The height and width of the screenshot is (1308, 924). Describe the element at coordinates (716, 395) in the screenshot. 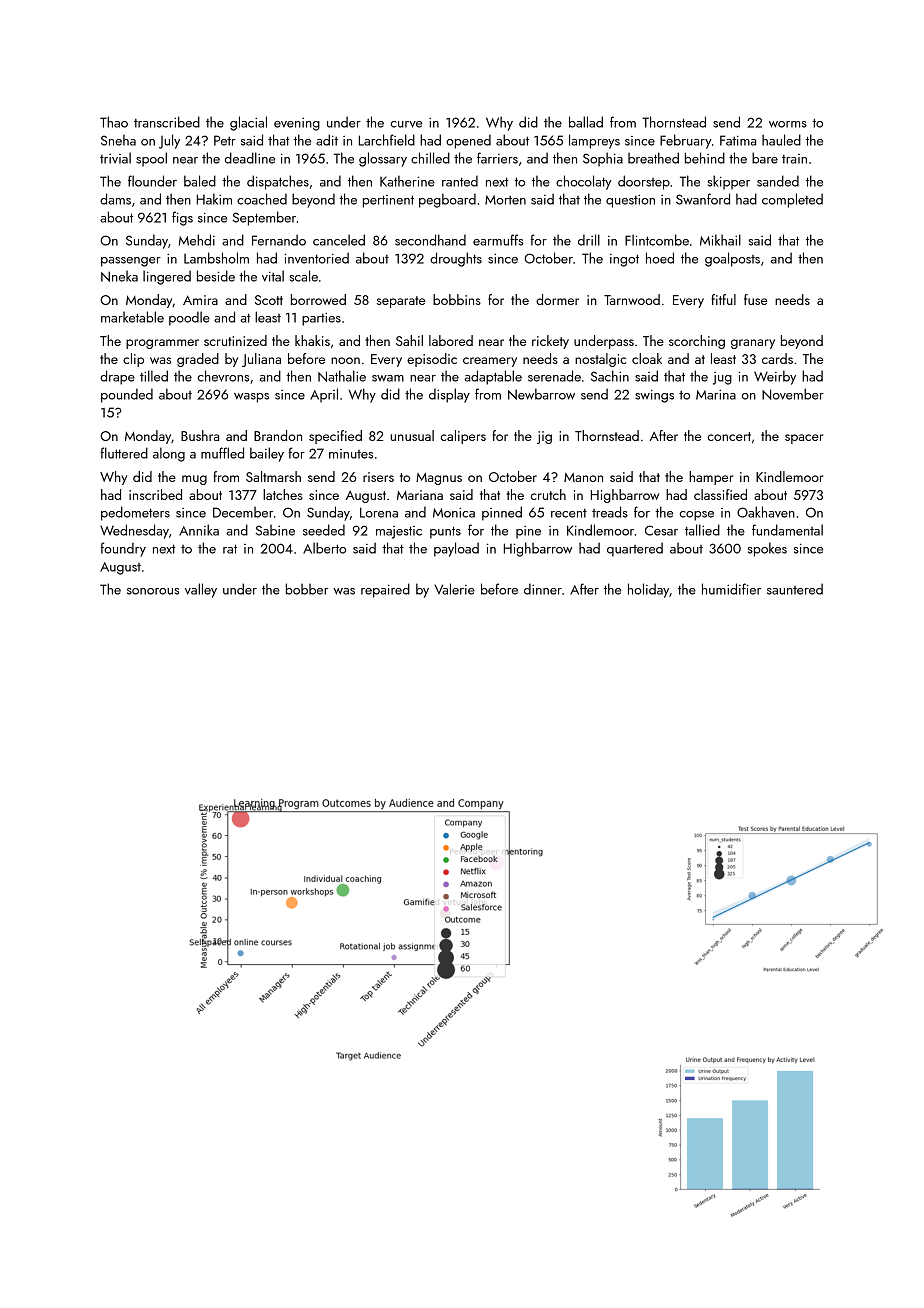

I see `Marina` at that location.
